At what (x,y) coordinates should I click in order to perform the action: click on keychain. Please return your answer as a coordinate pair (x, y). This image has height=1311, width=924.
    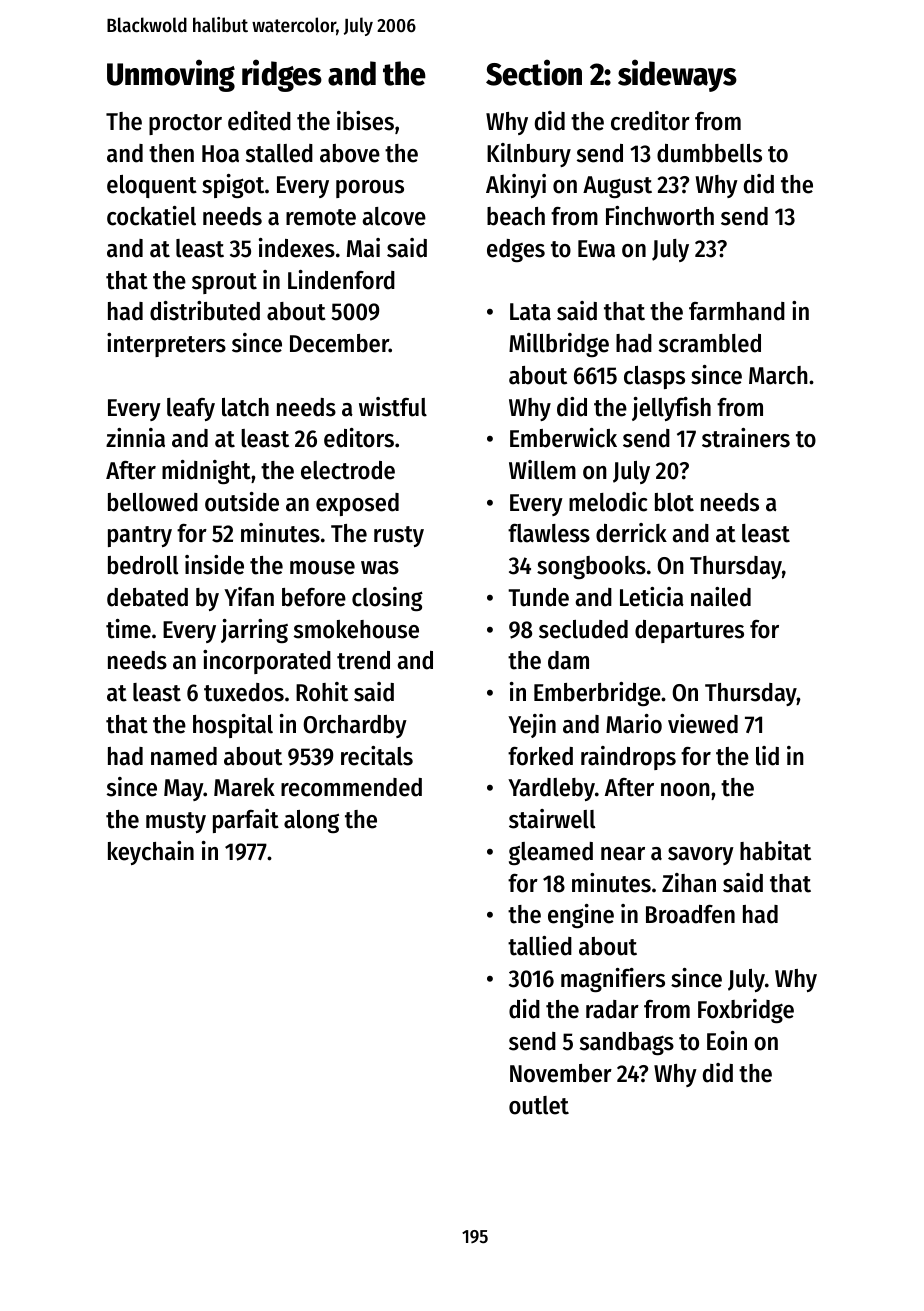
    Looking at the image, I should click on (151, 853).
